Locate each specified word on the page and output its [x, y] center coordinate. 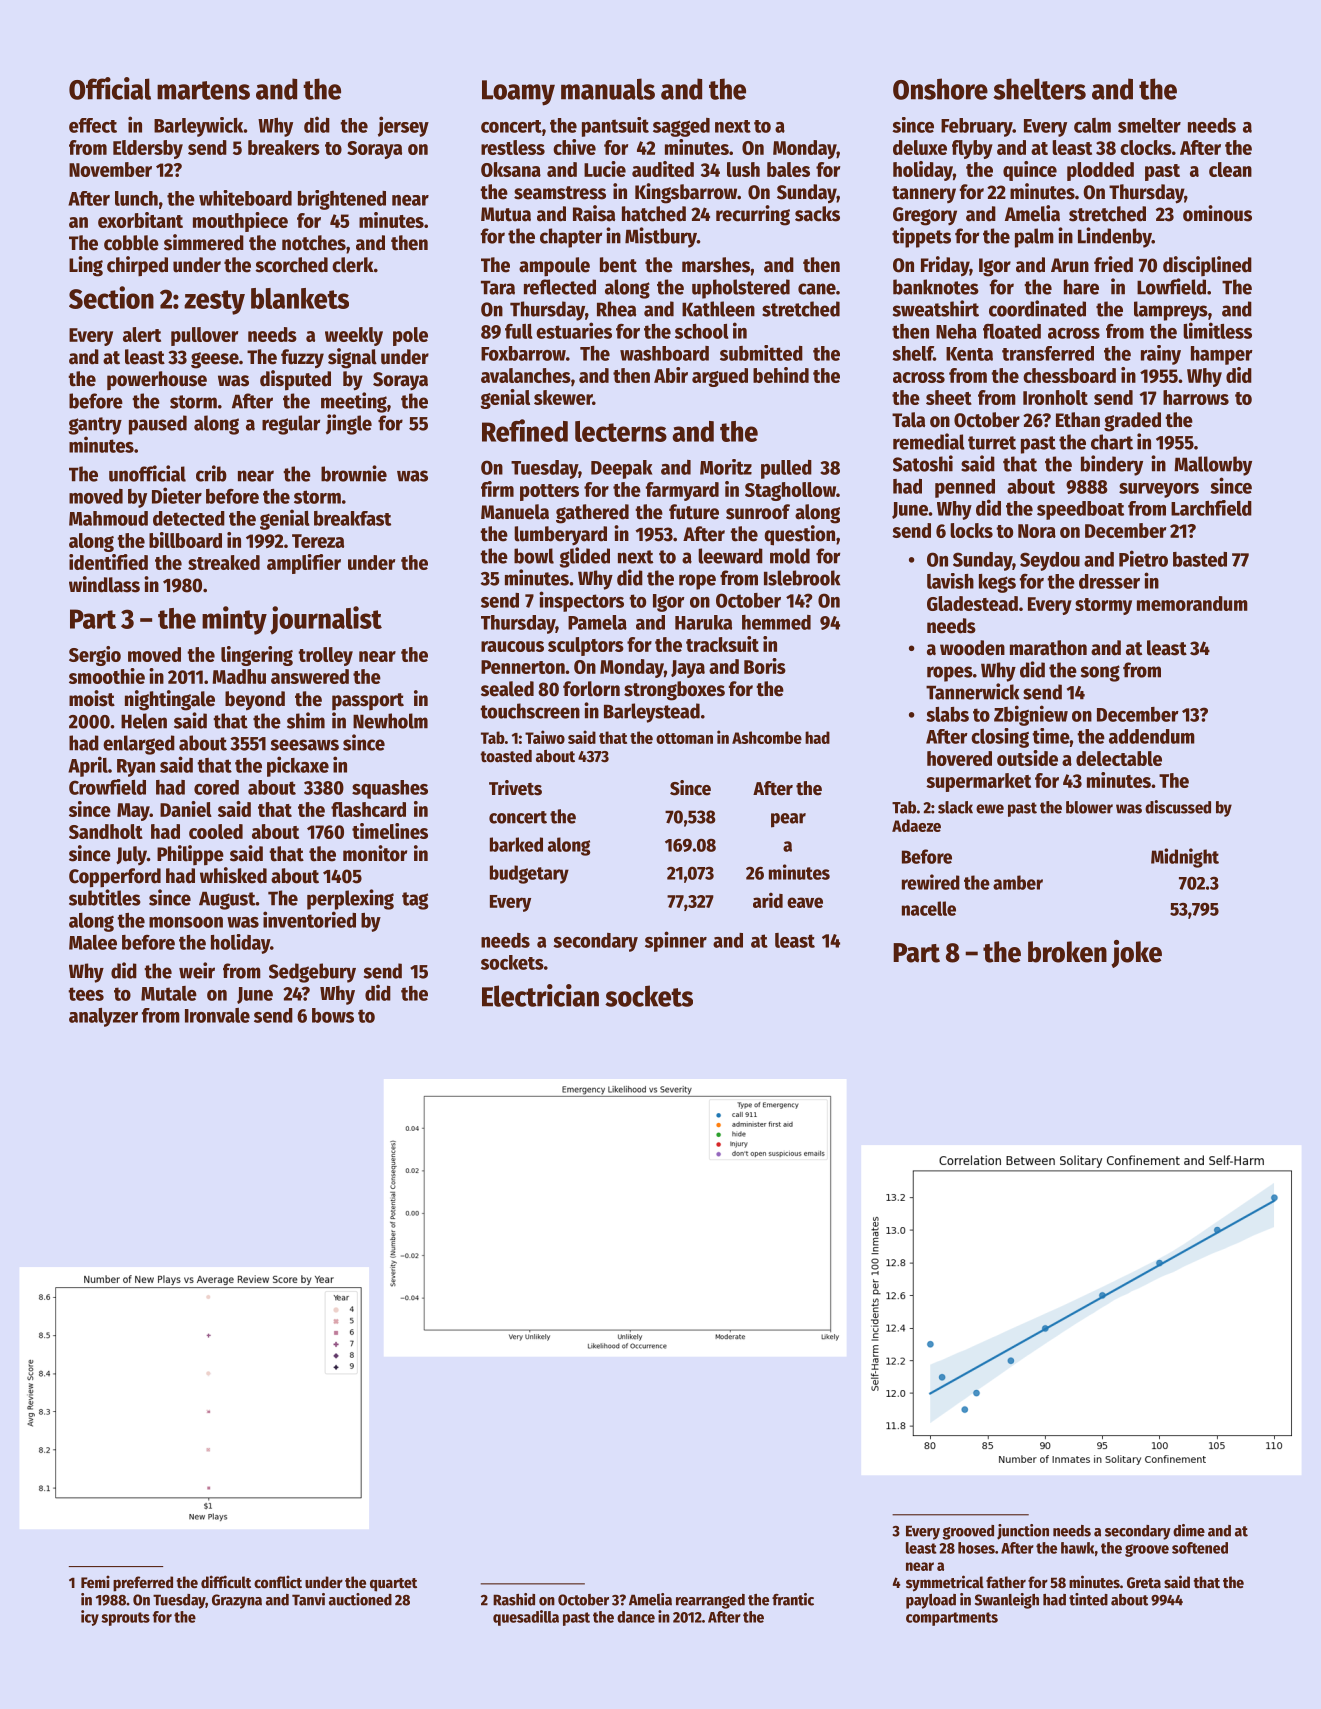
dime [1189, 1530]
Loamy [518, 93]
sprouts [125, 1619]
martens [203, 90]
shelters [1039, 89]
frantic [793, 1599]
